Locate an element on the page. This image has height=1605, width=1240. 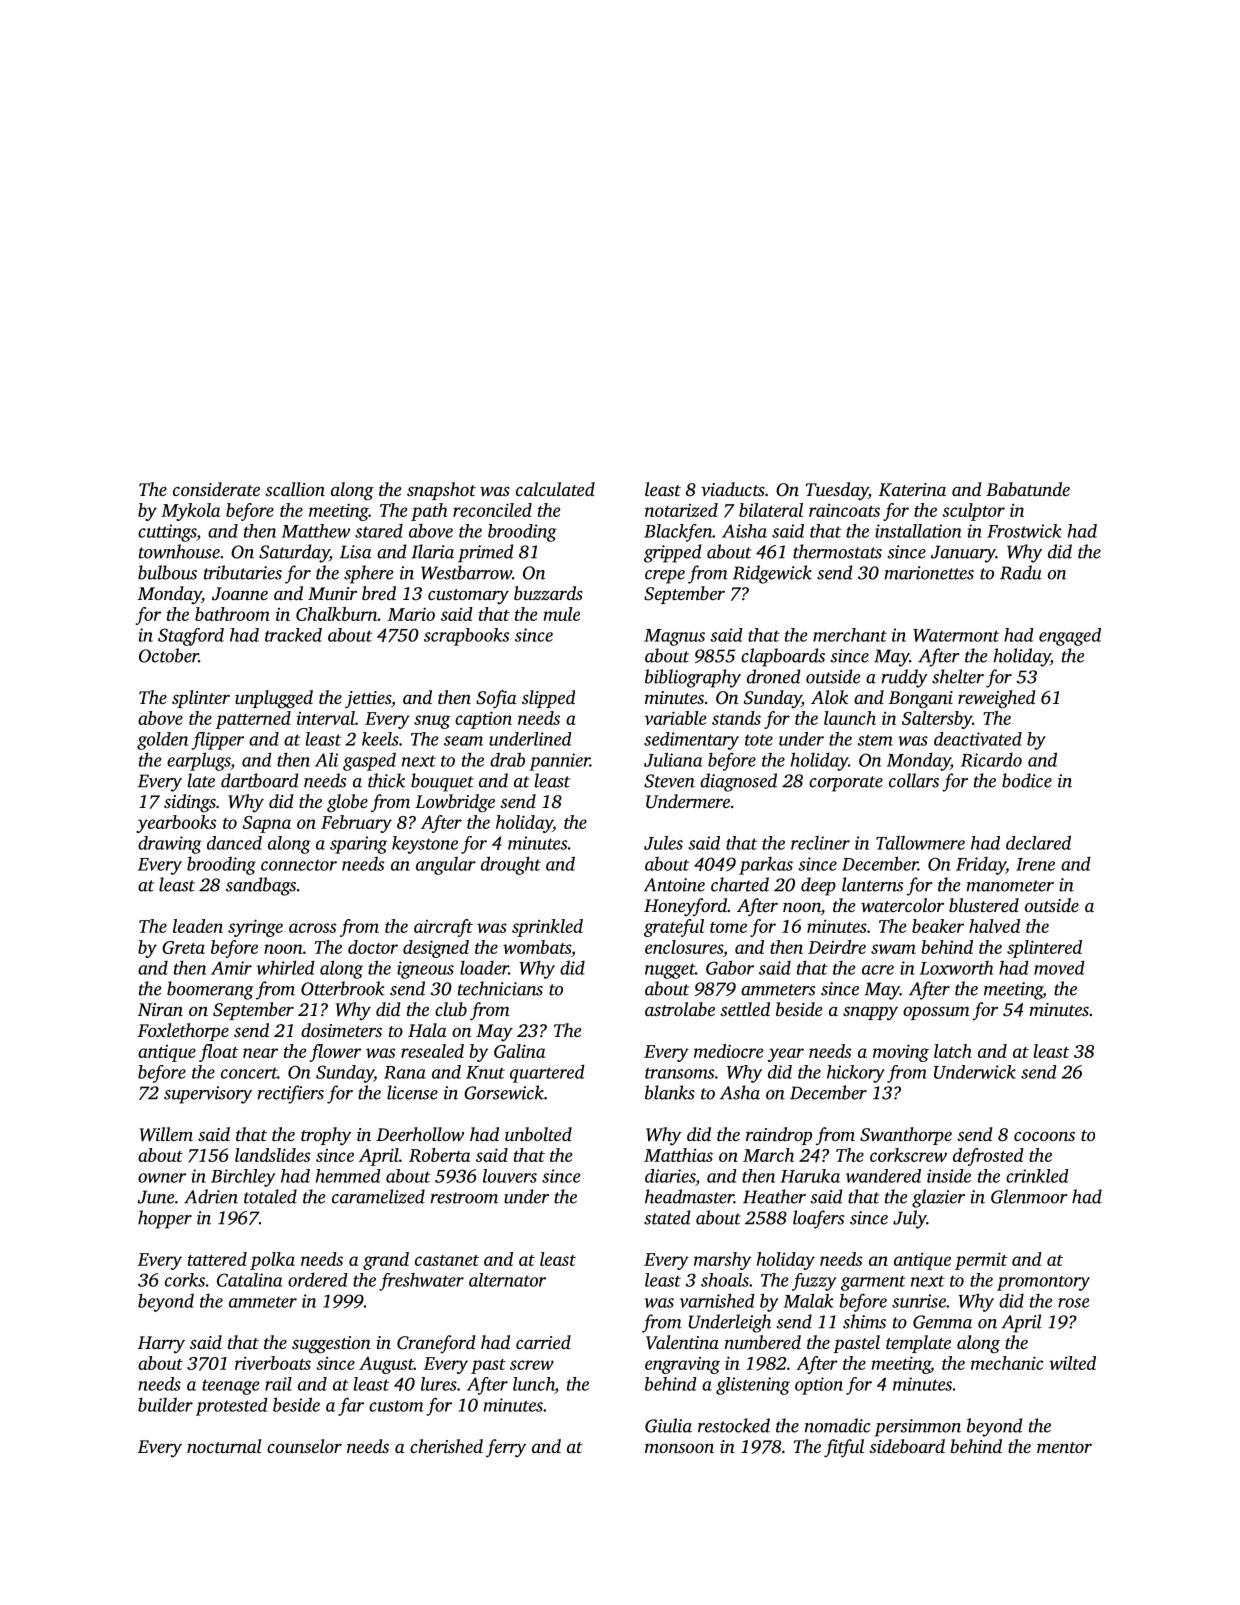
flower is located at coordinates (335, 1053).
